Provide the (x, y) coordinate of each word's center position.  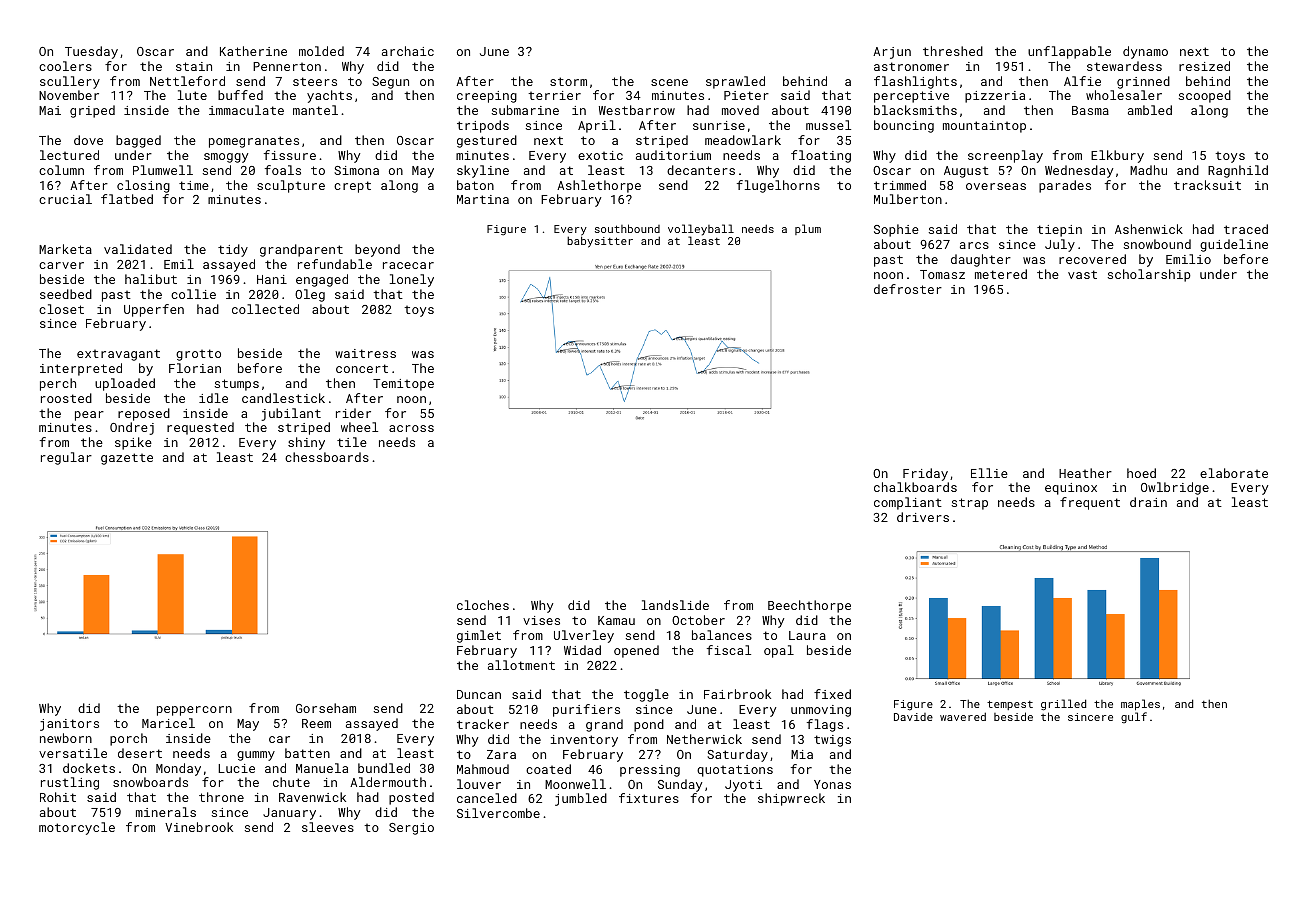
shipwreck (791, 799)
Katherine (253, 51)
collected (265, 309)
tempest (1010, 705)
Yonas (832, 784)
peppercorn (194, 711)
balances (722, 635)
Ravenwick (312, 797)
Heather (1085, 473)
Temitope (403, 385)
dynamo (1145, 52)
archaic (408, 51)
